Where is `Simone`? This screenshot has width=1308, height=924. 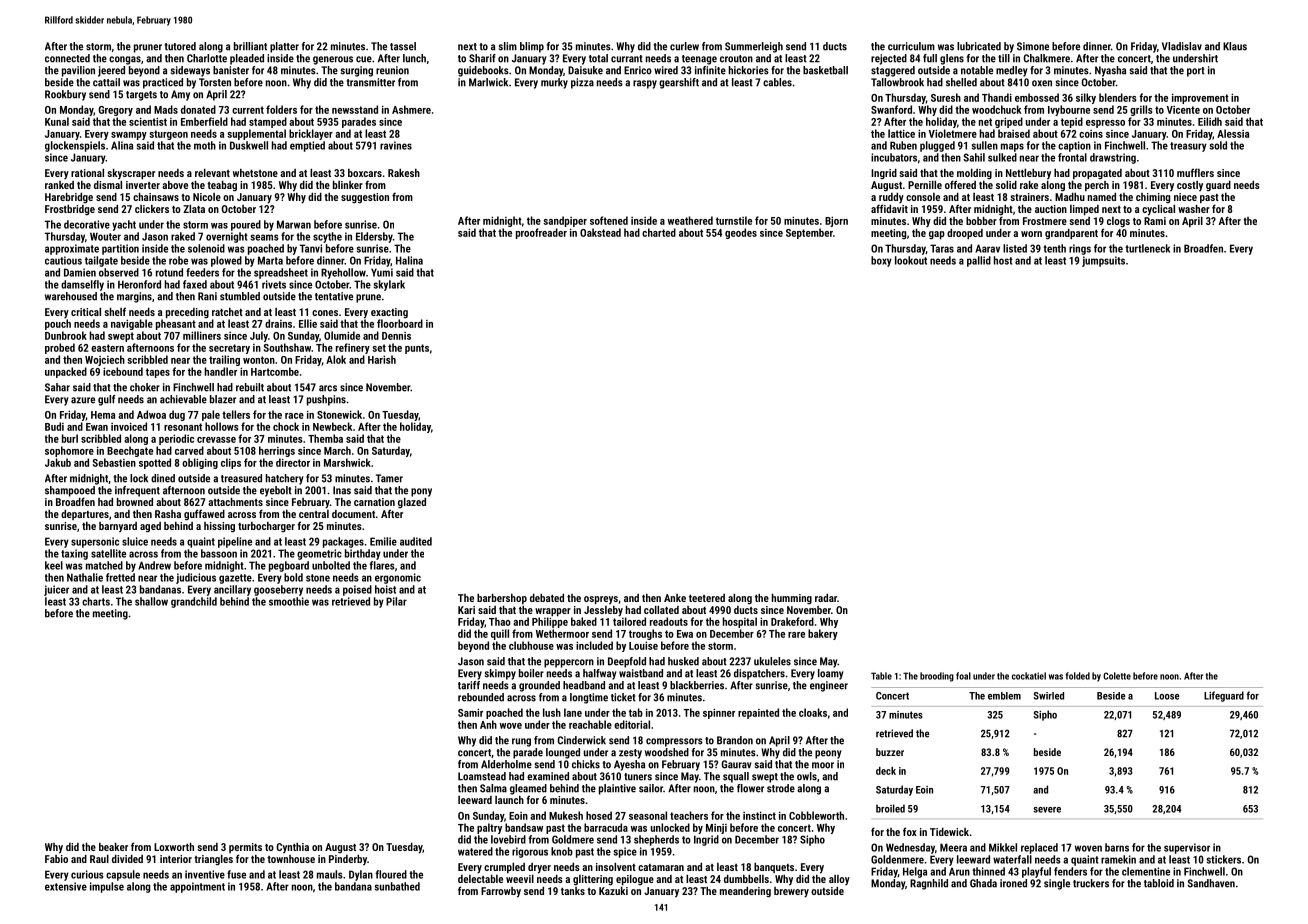
Simone is located at coordinates (1033, 46).
